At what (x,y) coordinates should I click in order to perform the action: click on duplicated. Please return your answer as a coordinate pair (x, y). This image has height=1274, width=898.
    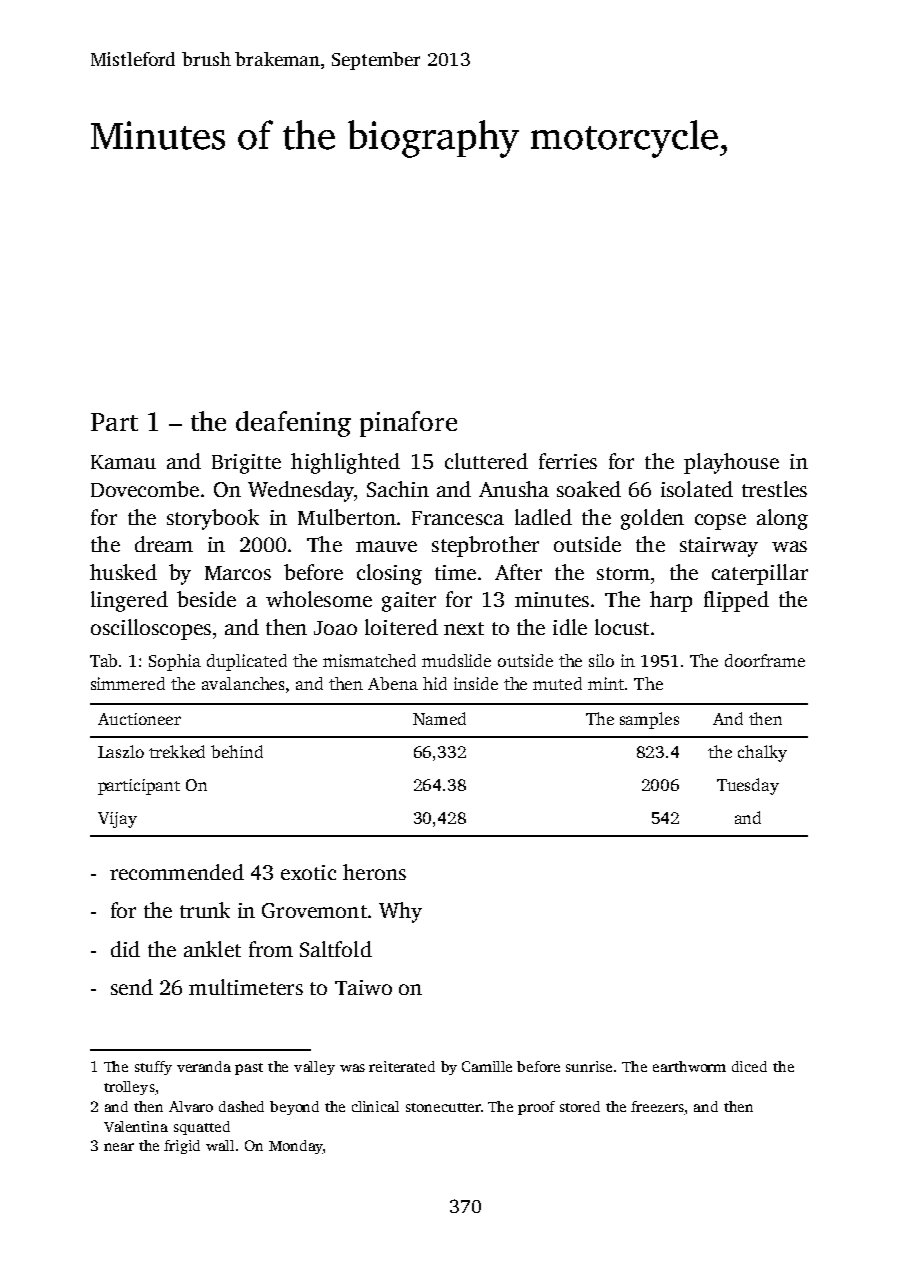
    Looking at the image, I should click on (247, 662).
